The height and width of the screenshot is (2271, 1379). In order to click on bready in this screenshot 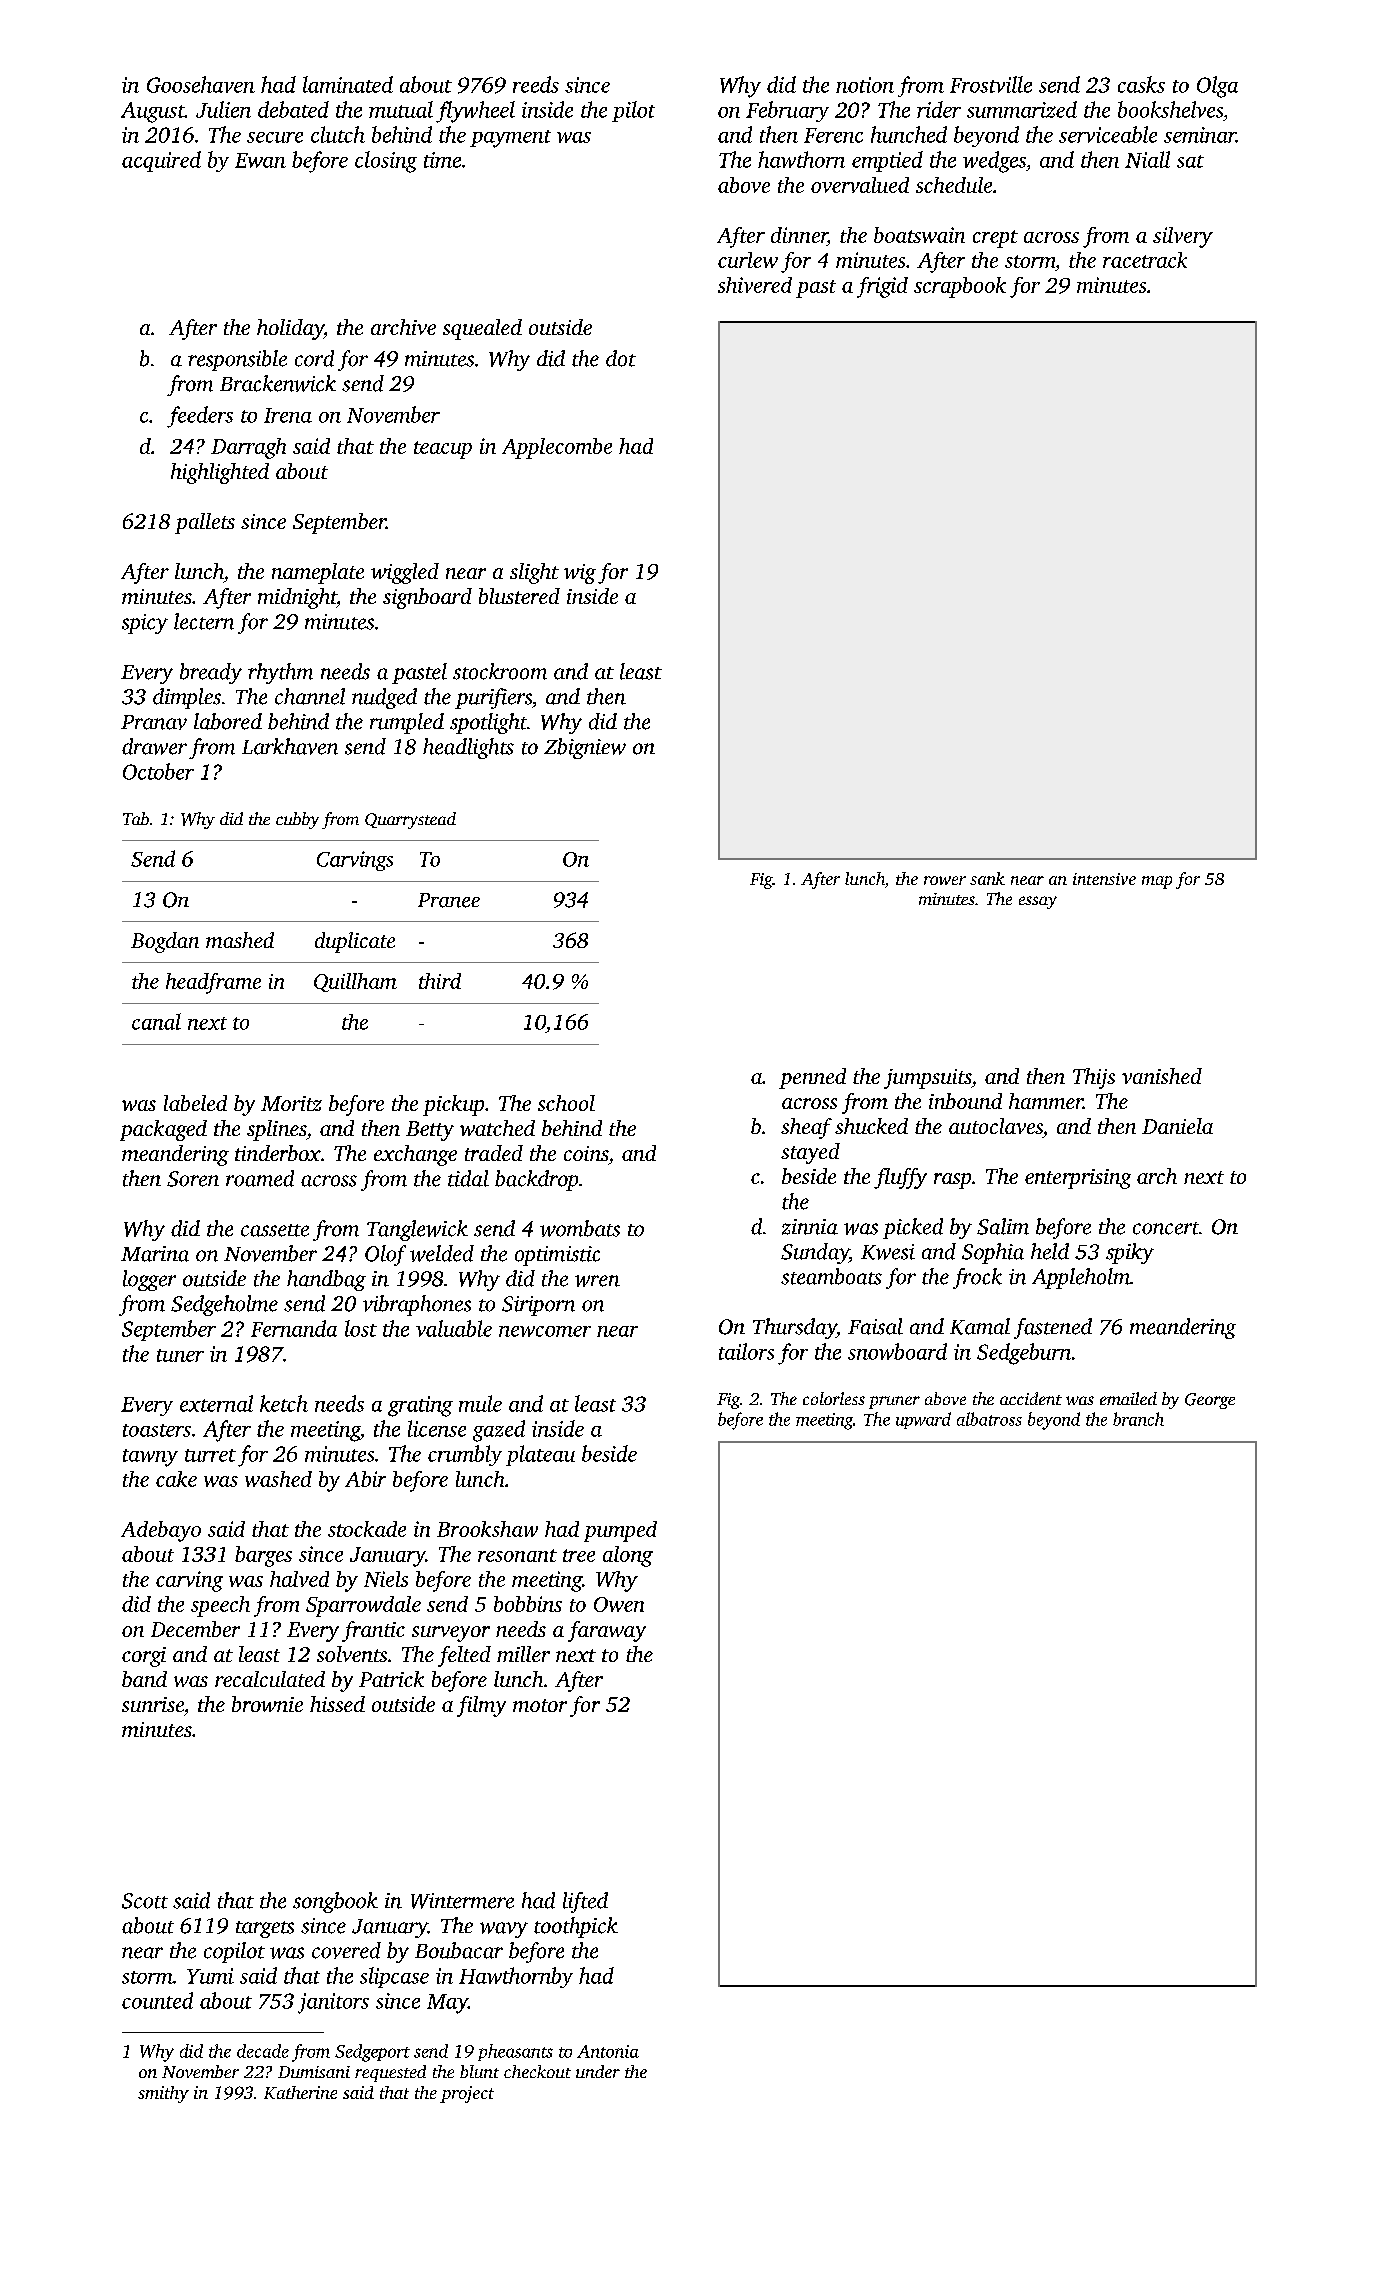, I will do `click(211, 673)`.
